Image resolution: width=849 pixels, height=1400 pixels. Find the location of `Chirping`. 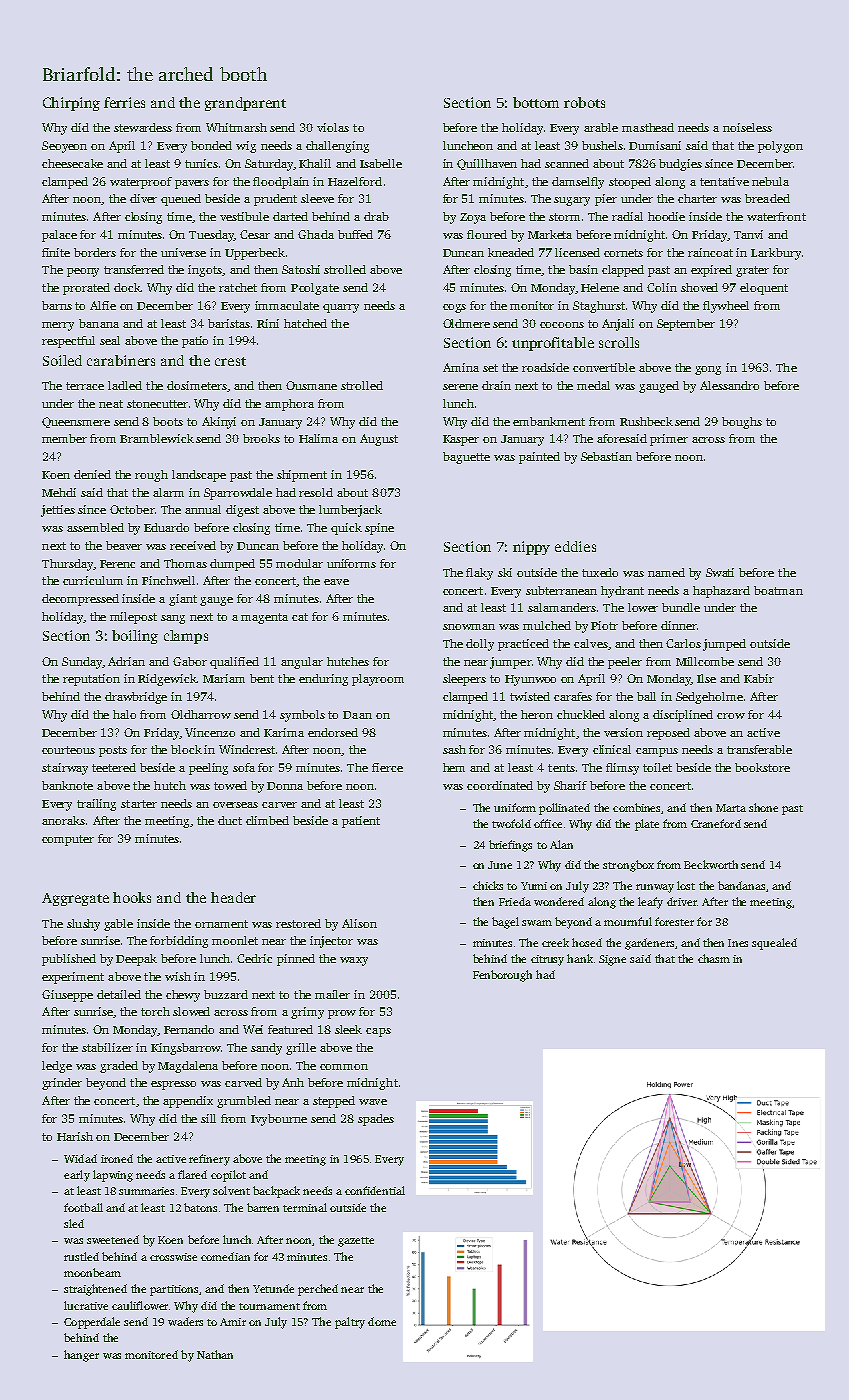

Chirping is located at coordinates (71, 104).
